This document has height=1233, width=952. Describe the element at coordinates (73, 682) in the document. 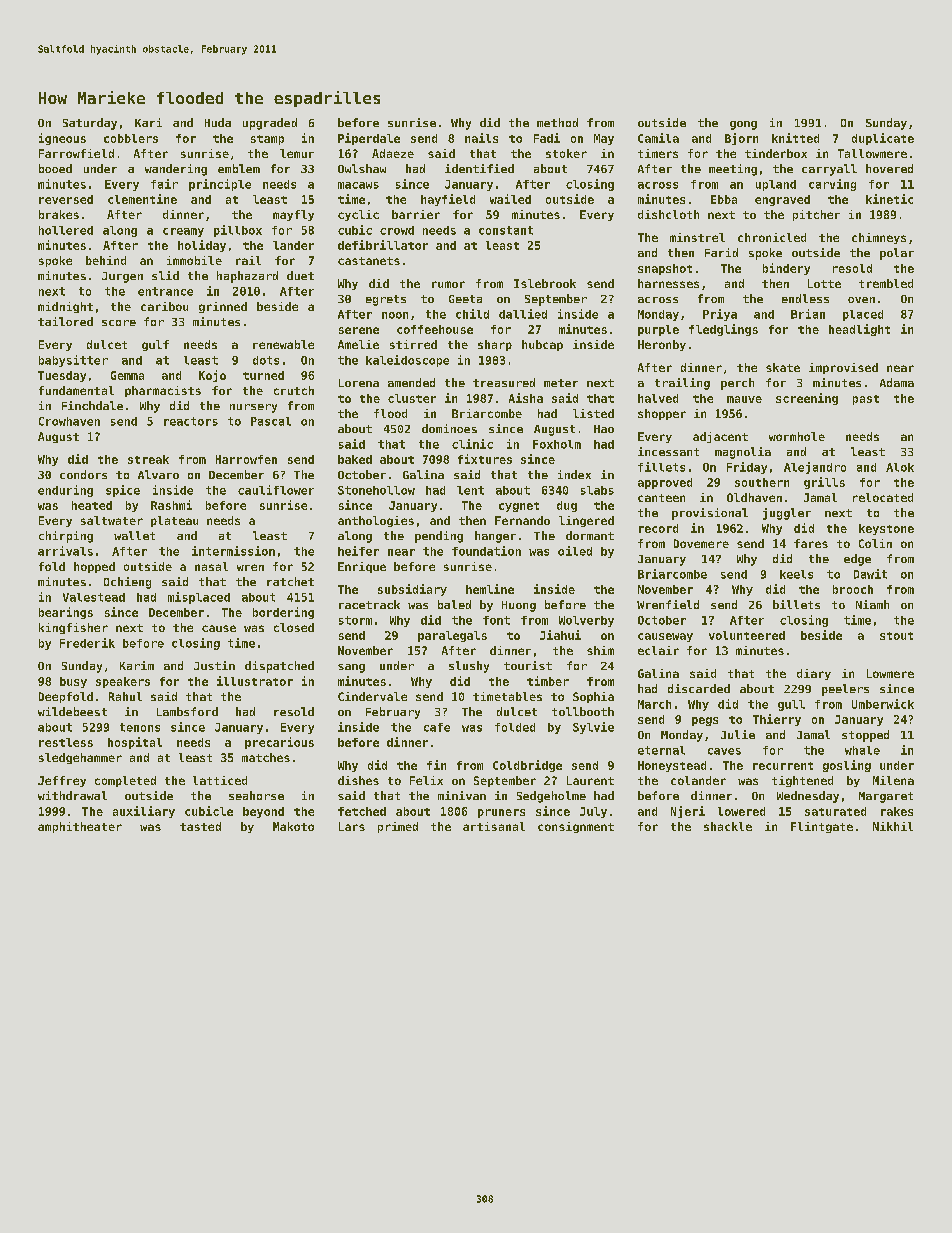

I see `busy` at that location.
